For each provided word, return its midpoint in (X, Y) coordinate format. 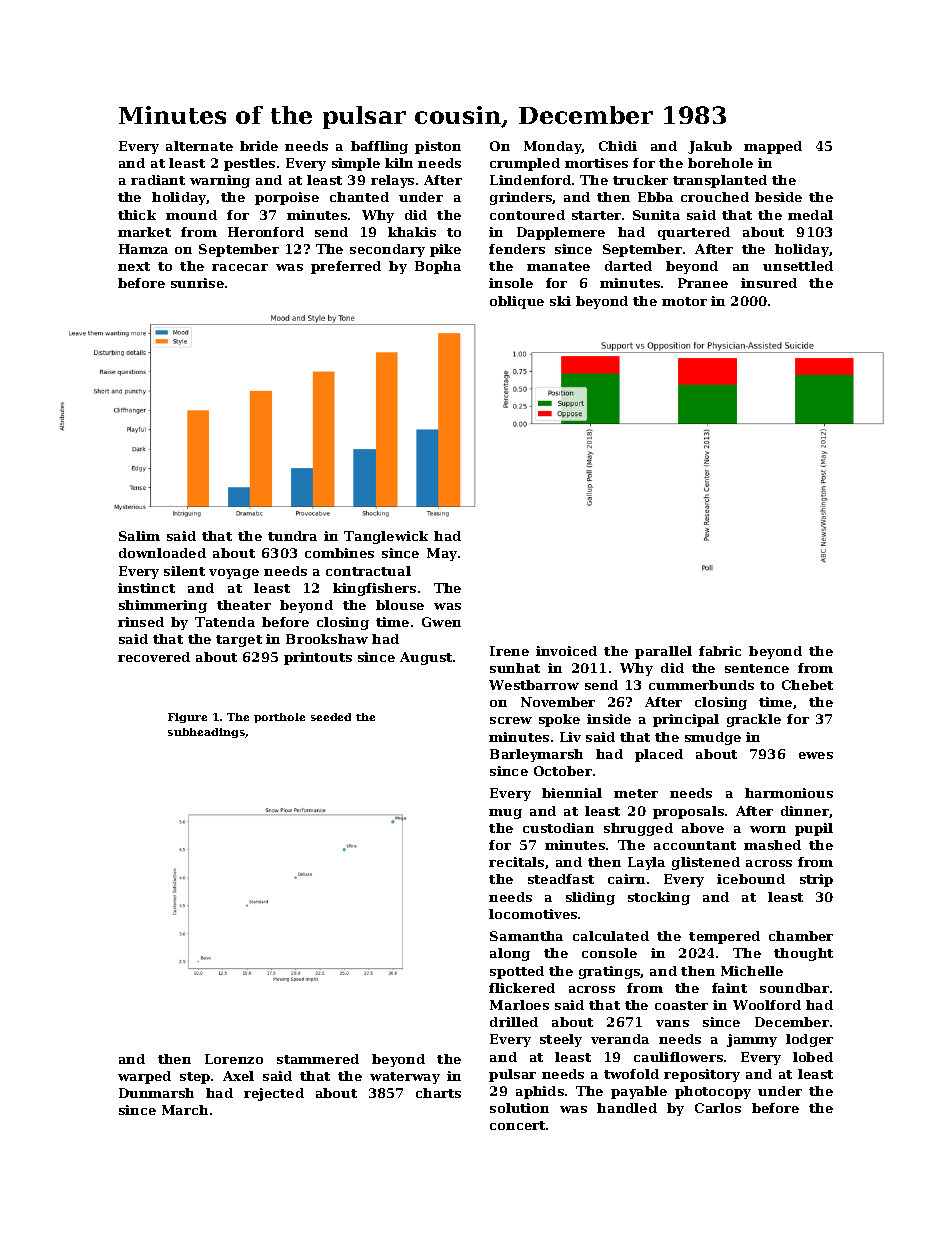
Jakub (710, 147)
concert (517, 1125)
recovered (154, 657)
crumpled (525, 164)
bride (259, 146)
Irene (509, 651)
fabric (720, 651)
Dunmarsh (156, 1093)
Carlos (718, 1108)
